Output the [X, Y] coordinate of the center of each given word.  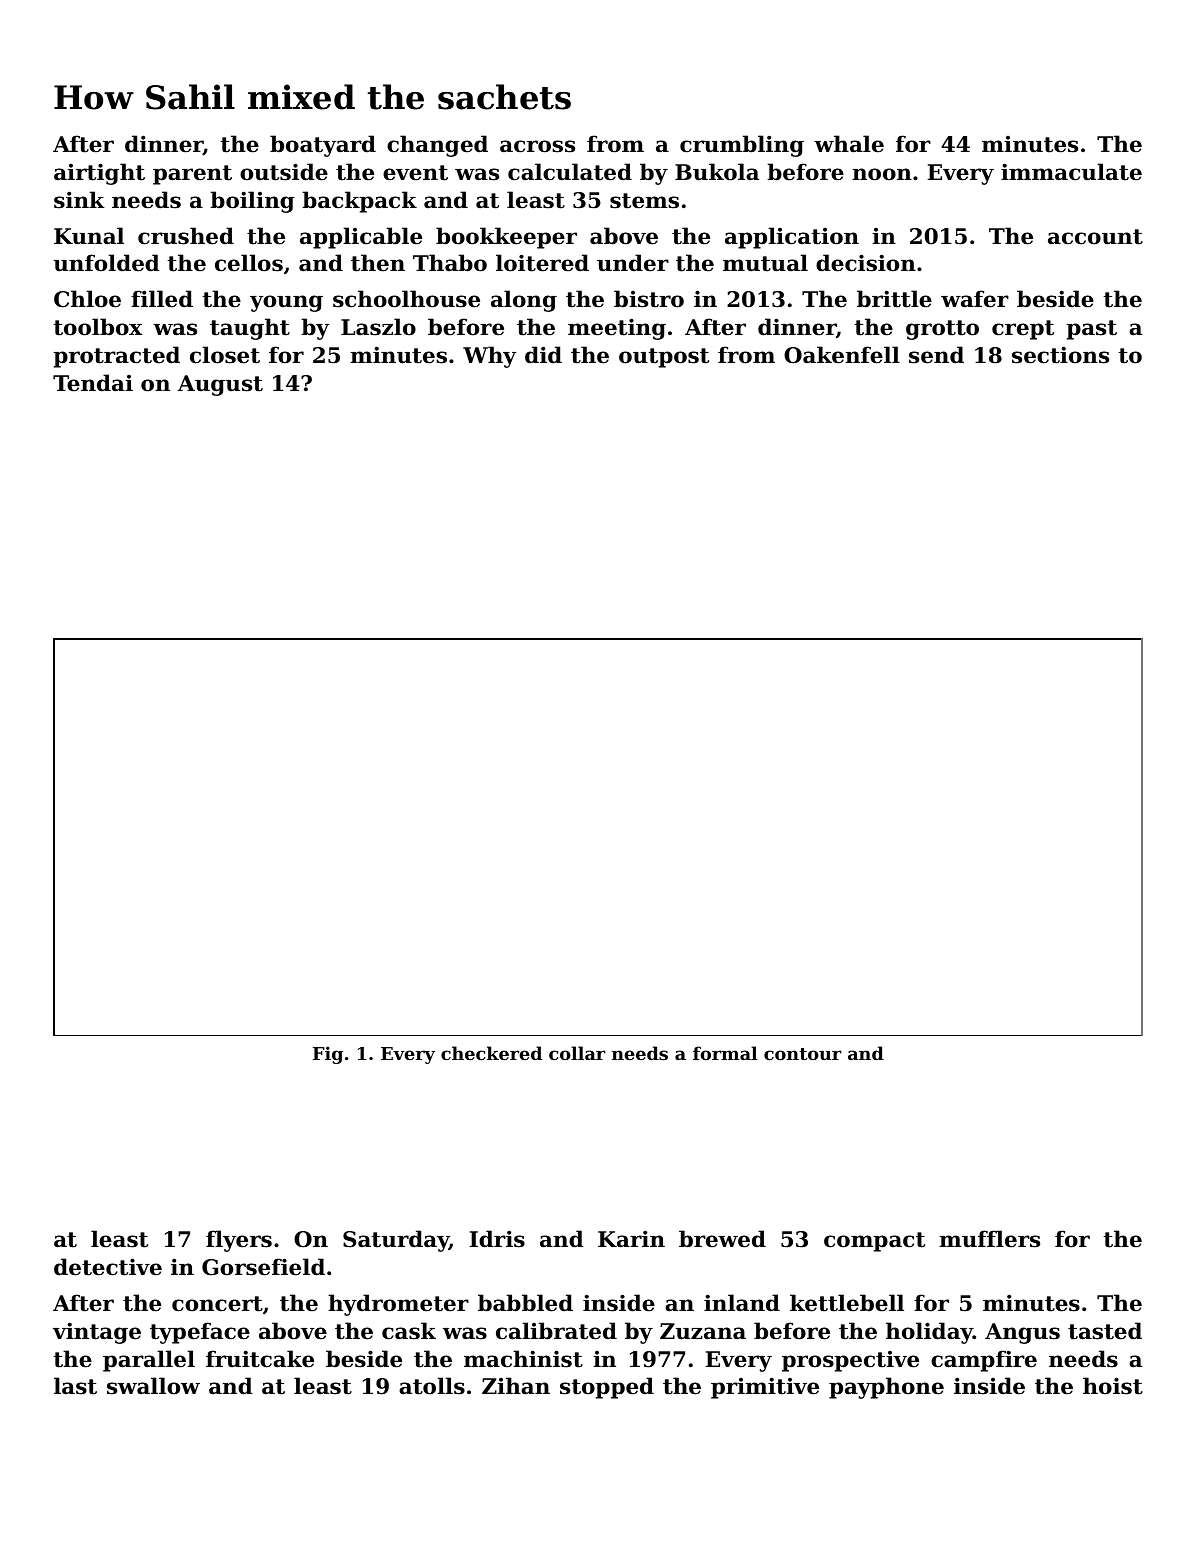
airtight [99, 174]
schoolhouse [406, 299]
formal [725, 1053]
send [936, 355]
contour [802, 1054]
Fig [328, 1055]
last [75, 1386]
